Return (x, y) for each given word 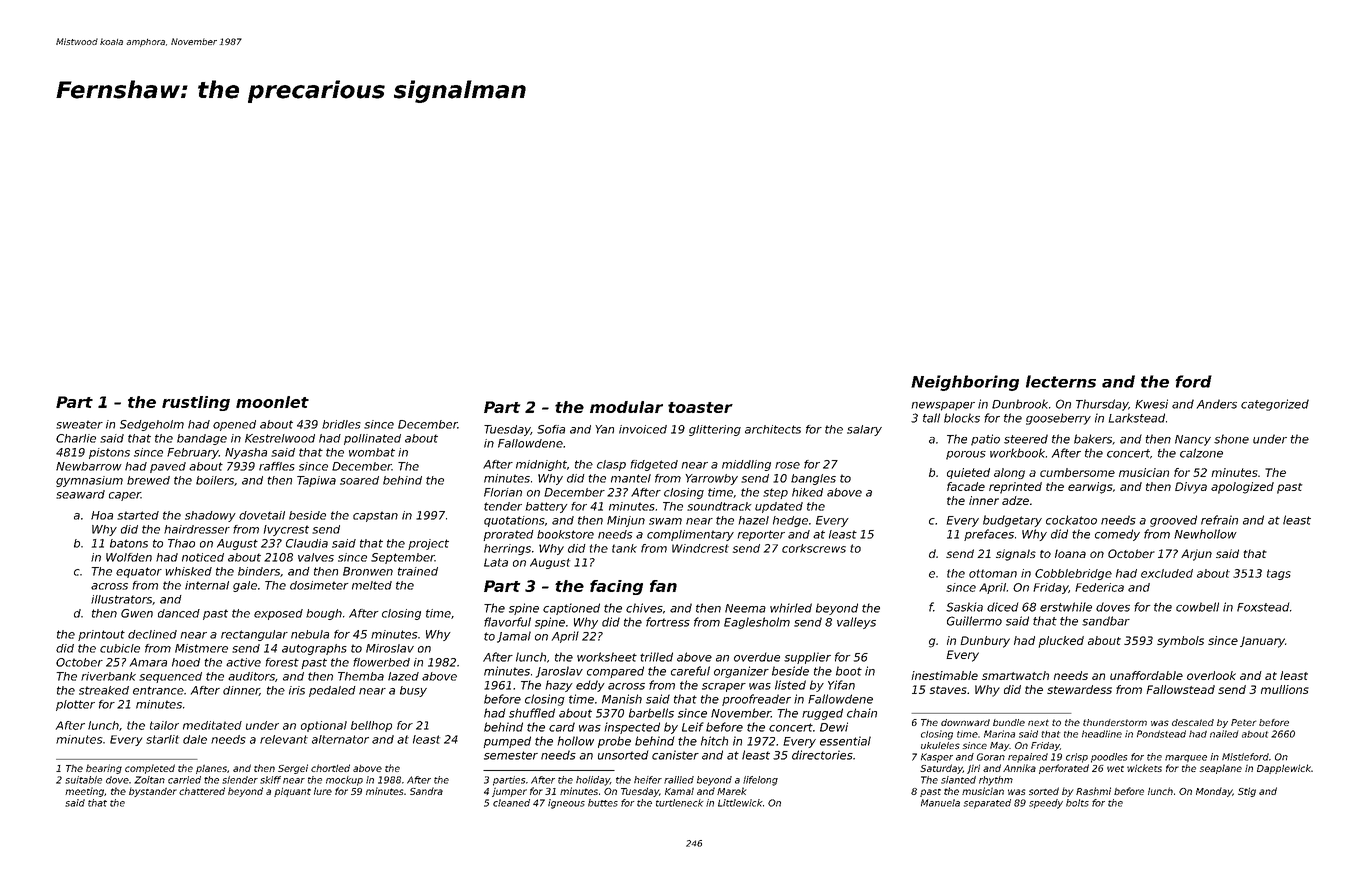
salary (864, 430)
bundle (1009, 722)
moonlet (272, 402)
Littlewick (740, 803)
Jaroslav (559, 672)
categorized (1275, 405)
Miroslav (390, 648)
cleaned (511, 803)
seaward (80, 494)
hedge (790, 521)
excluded (1167, 573)
